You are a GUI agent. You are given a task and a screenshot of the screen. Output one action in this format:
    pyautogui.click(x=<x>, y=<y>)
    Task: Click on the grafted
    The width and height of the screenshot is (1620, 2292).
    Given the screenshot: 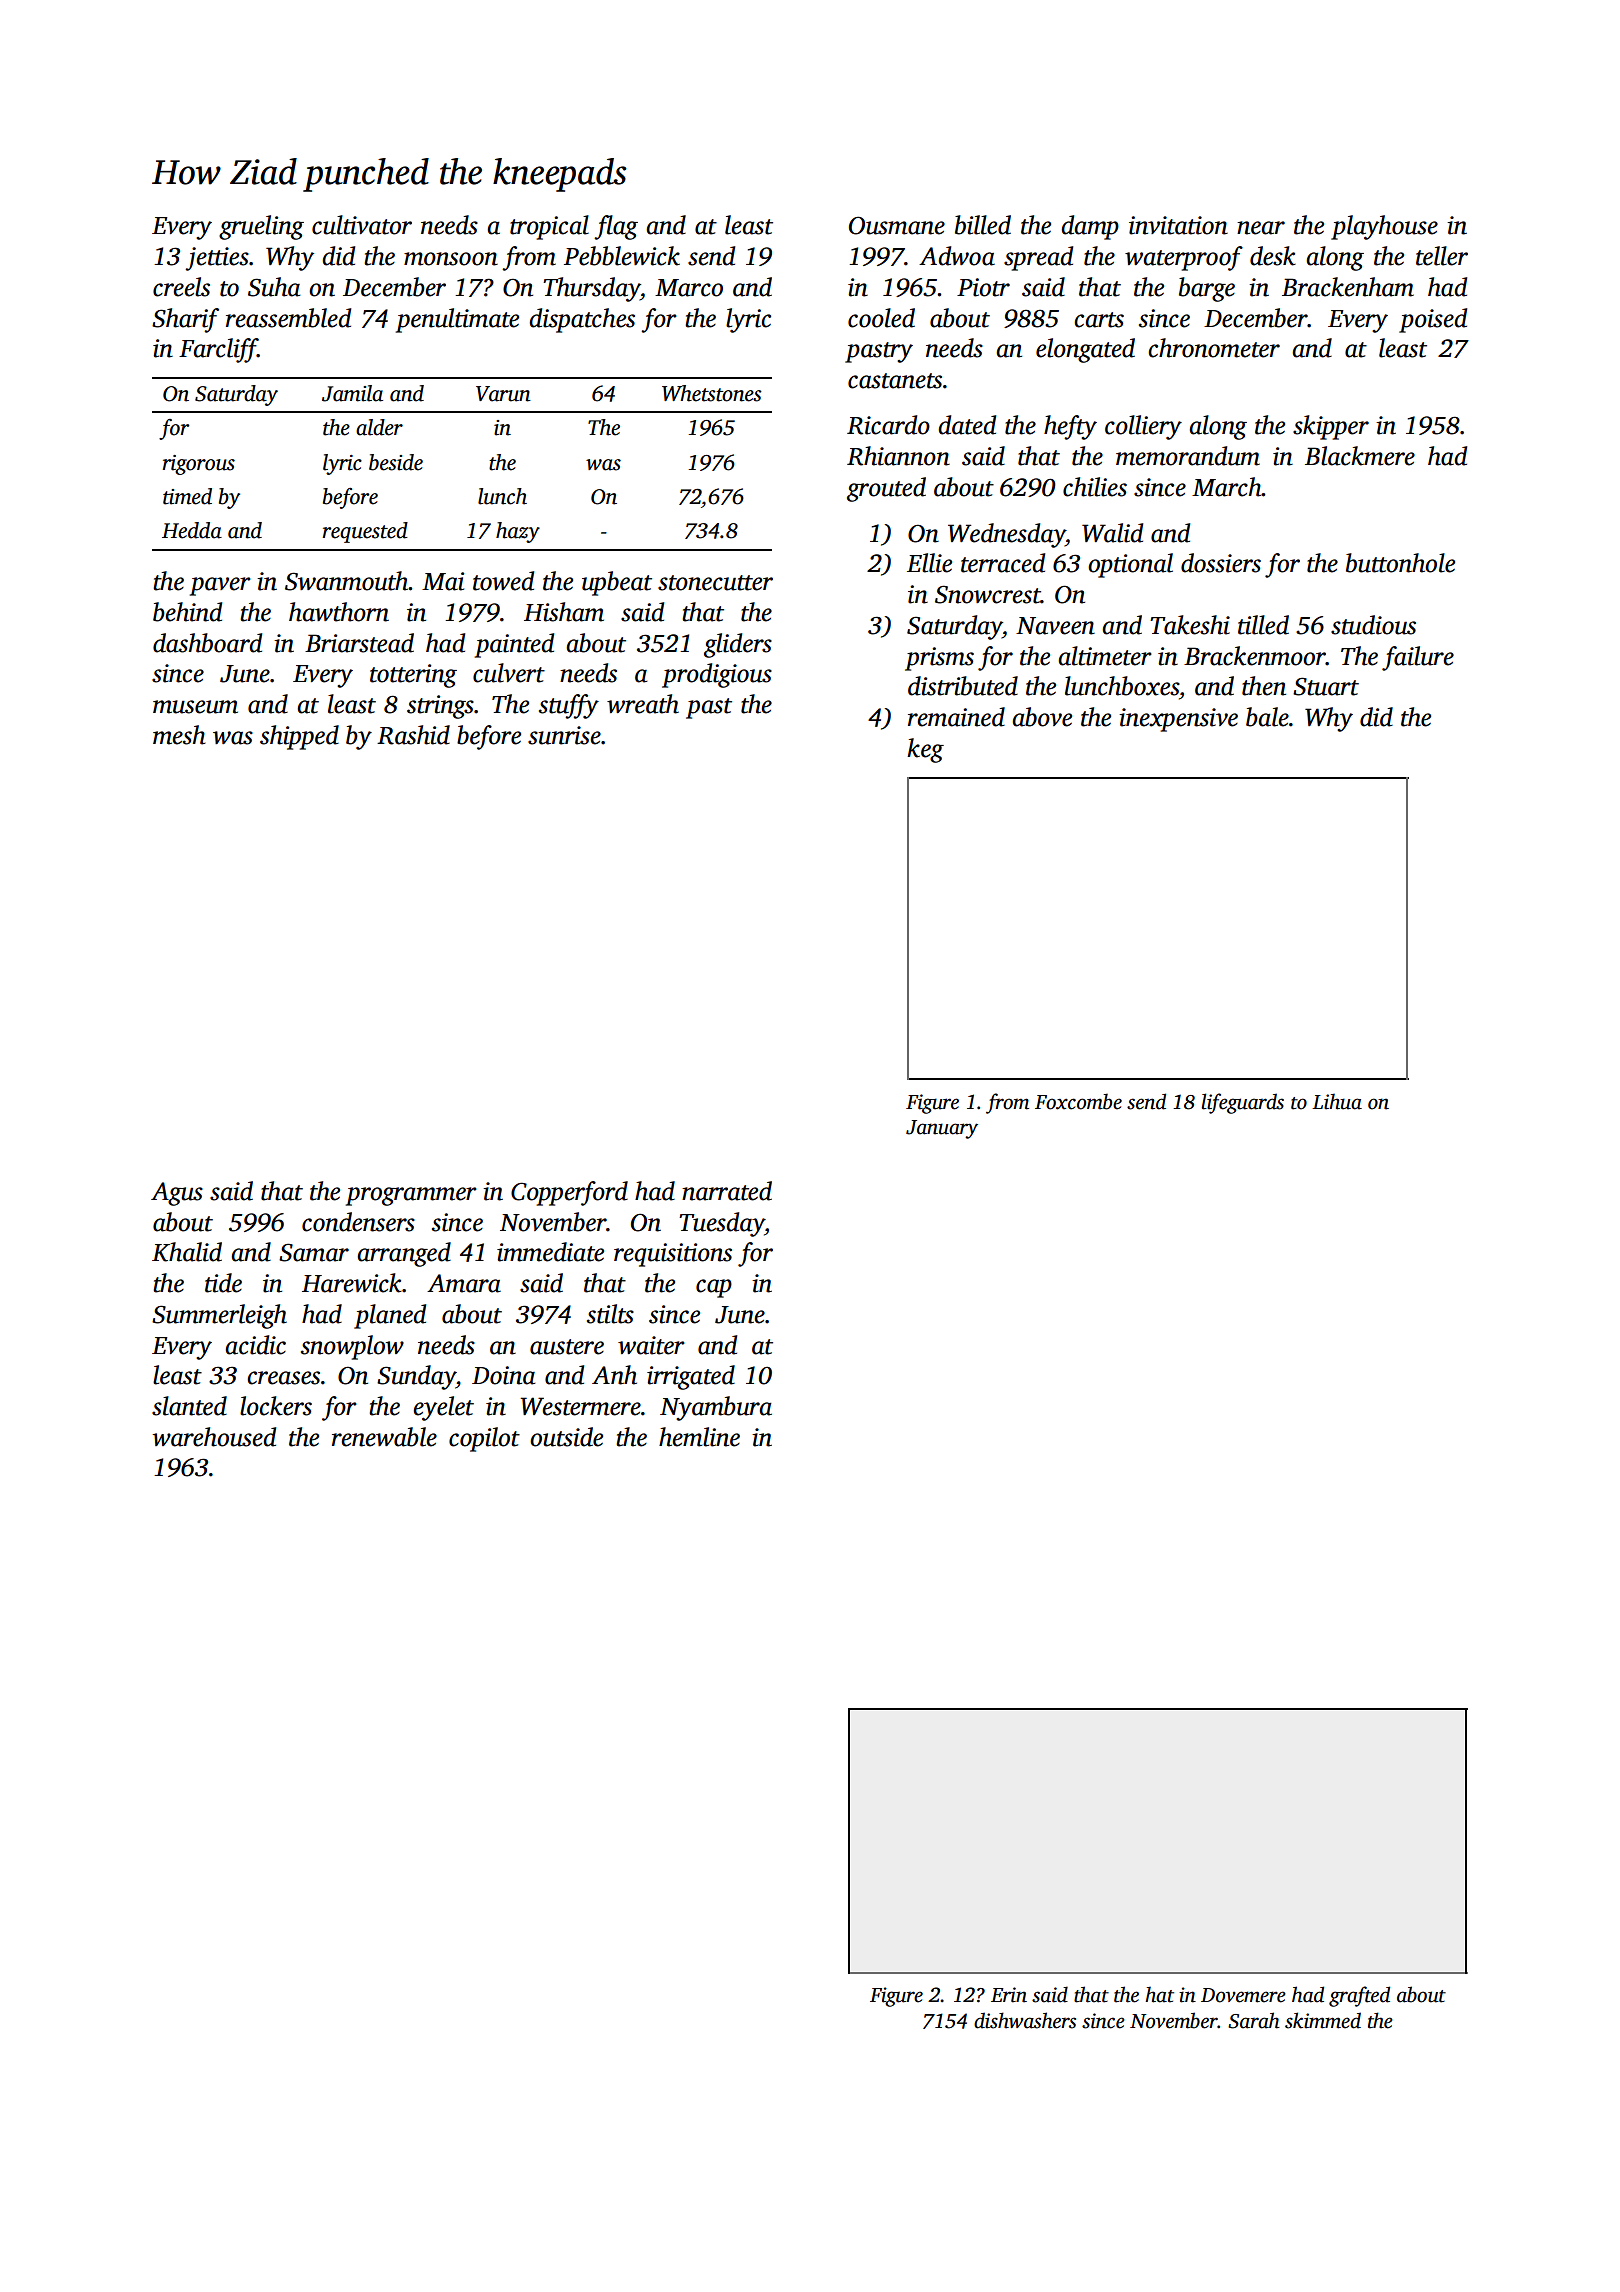 What is the action you would take?
    pyautogui.click(x=1359, y=1996)
